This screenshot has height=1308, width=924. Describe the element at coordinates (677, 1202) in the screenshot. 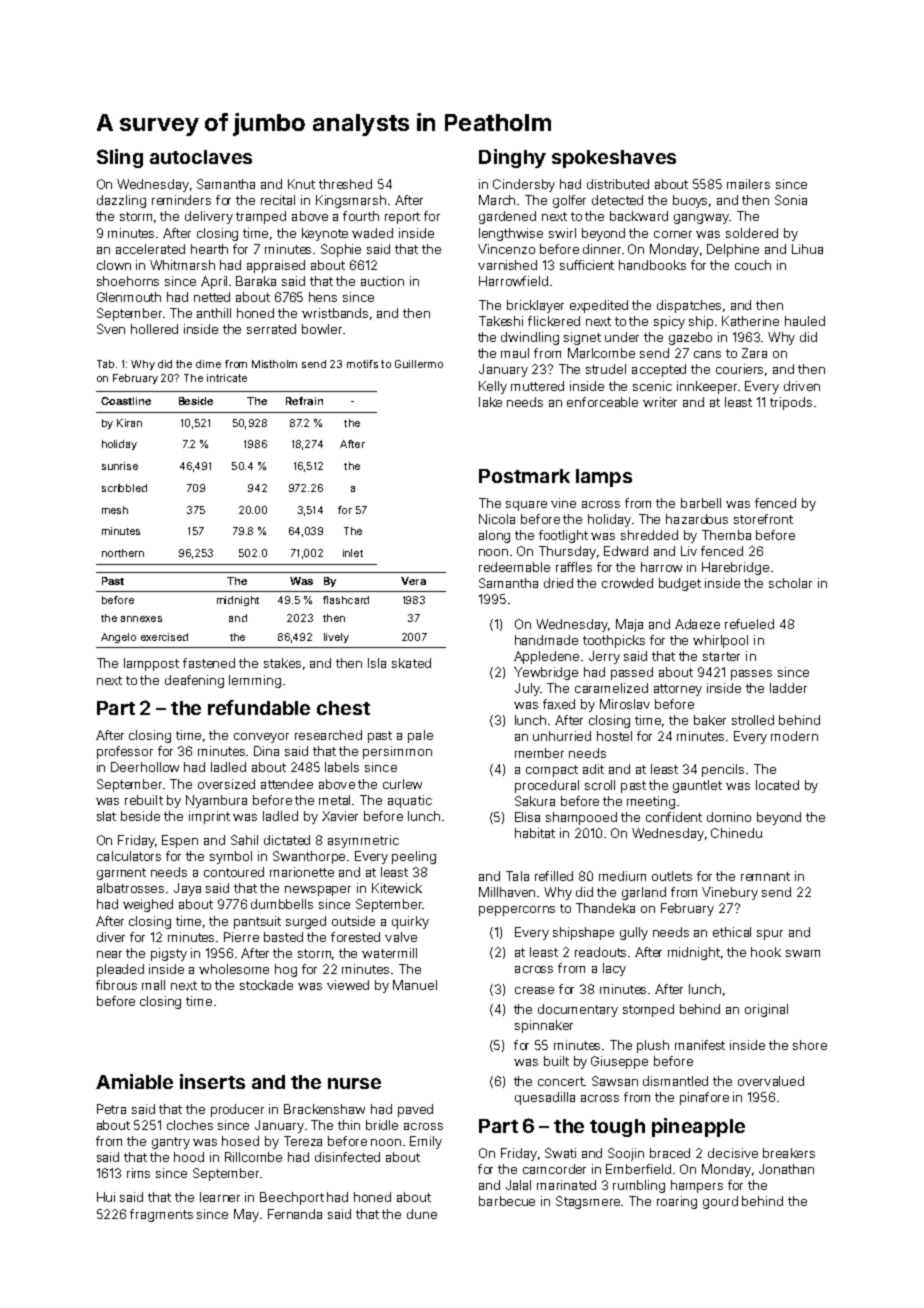

I see `roaring` at that location.
